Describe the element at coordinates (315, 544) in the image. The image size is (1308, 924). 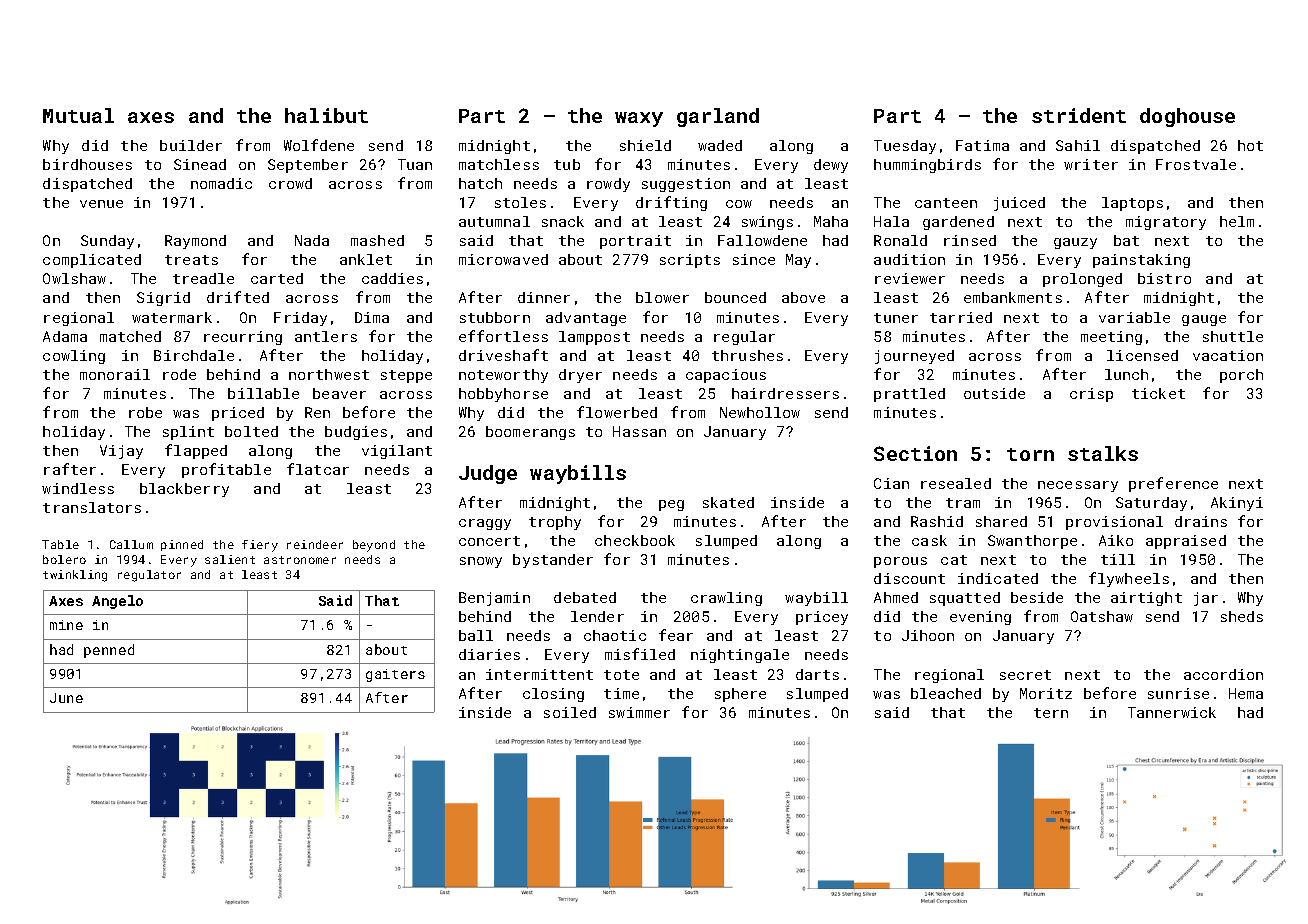
I see `reindeer` at that location.
